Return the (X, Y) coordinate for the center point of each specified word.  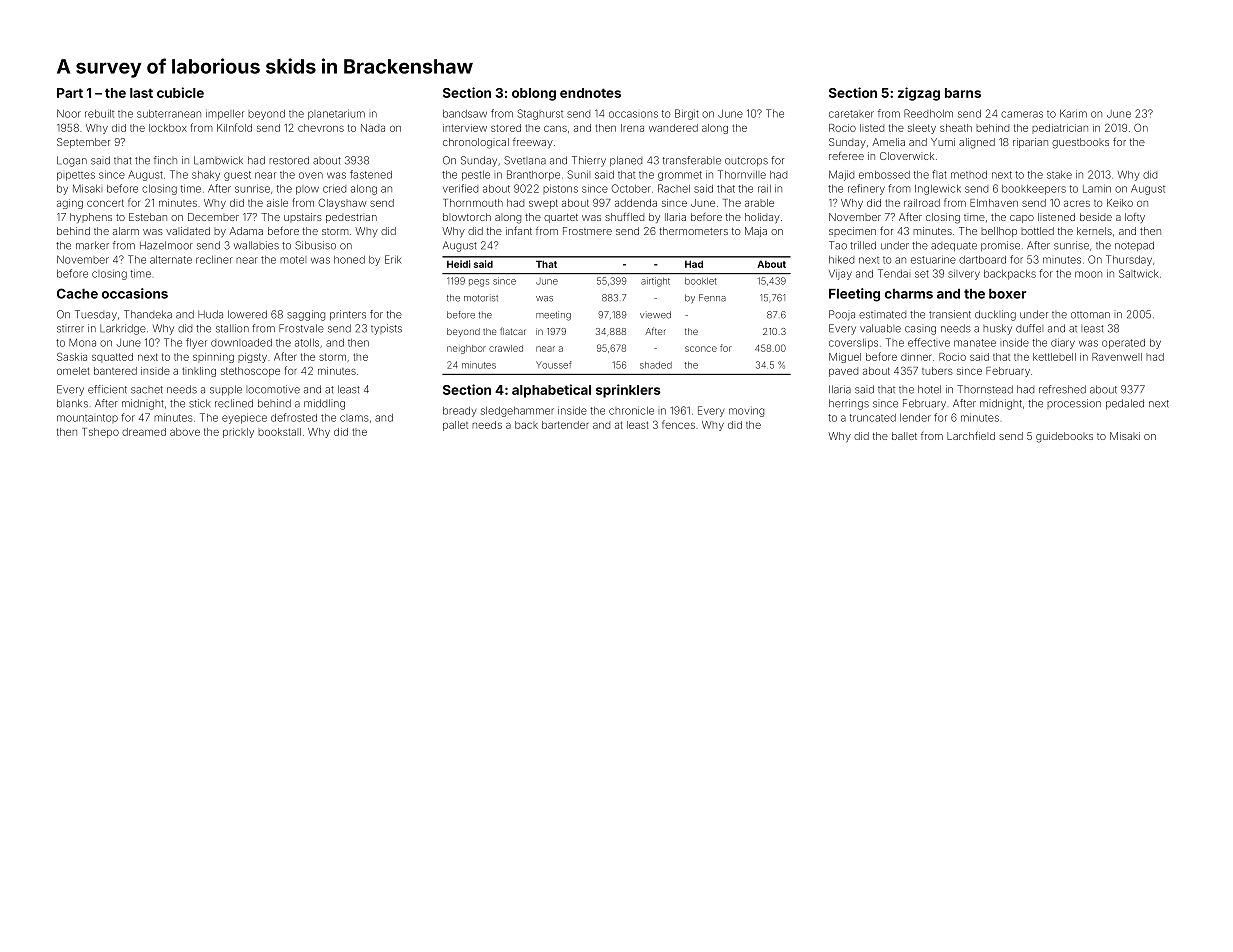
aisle (277, 203)
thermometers (693, 231)
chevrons (321, 128)
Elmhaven (994, 203)
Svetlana (525, 160)
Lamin (1097, 188)
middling (324, 404)
